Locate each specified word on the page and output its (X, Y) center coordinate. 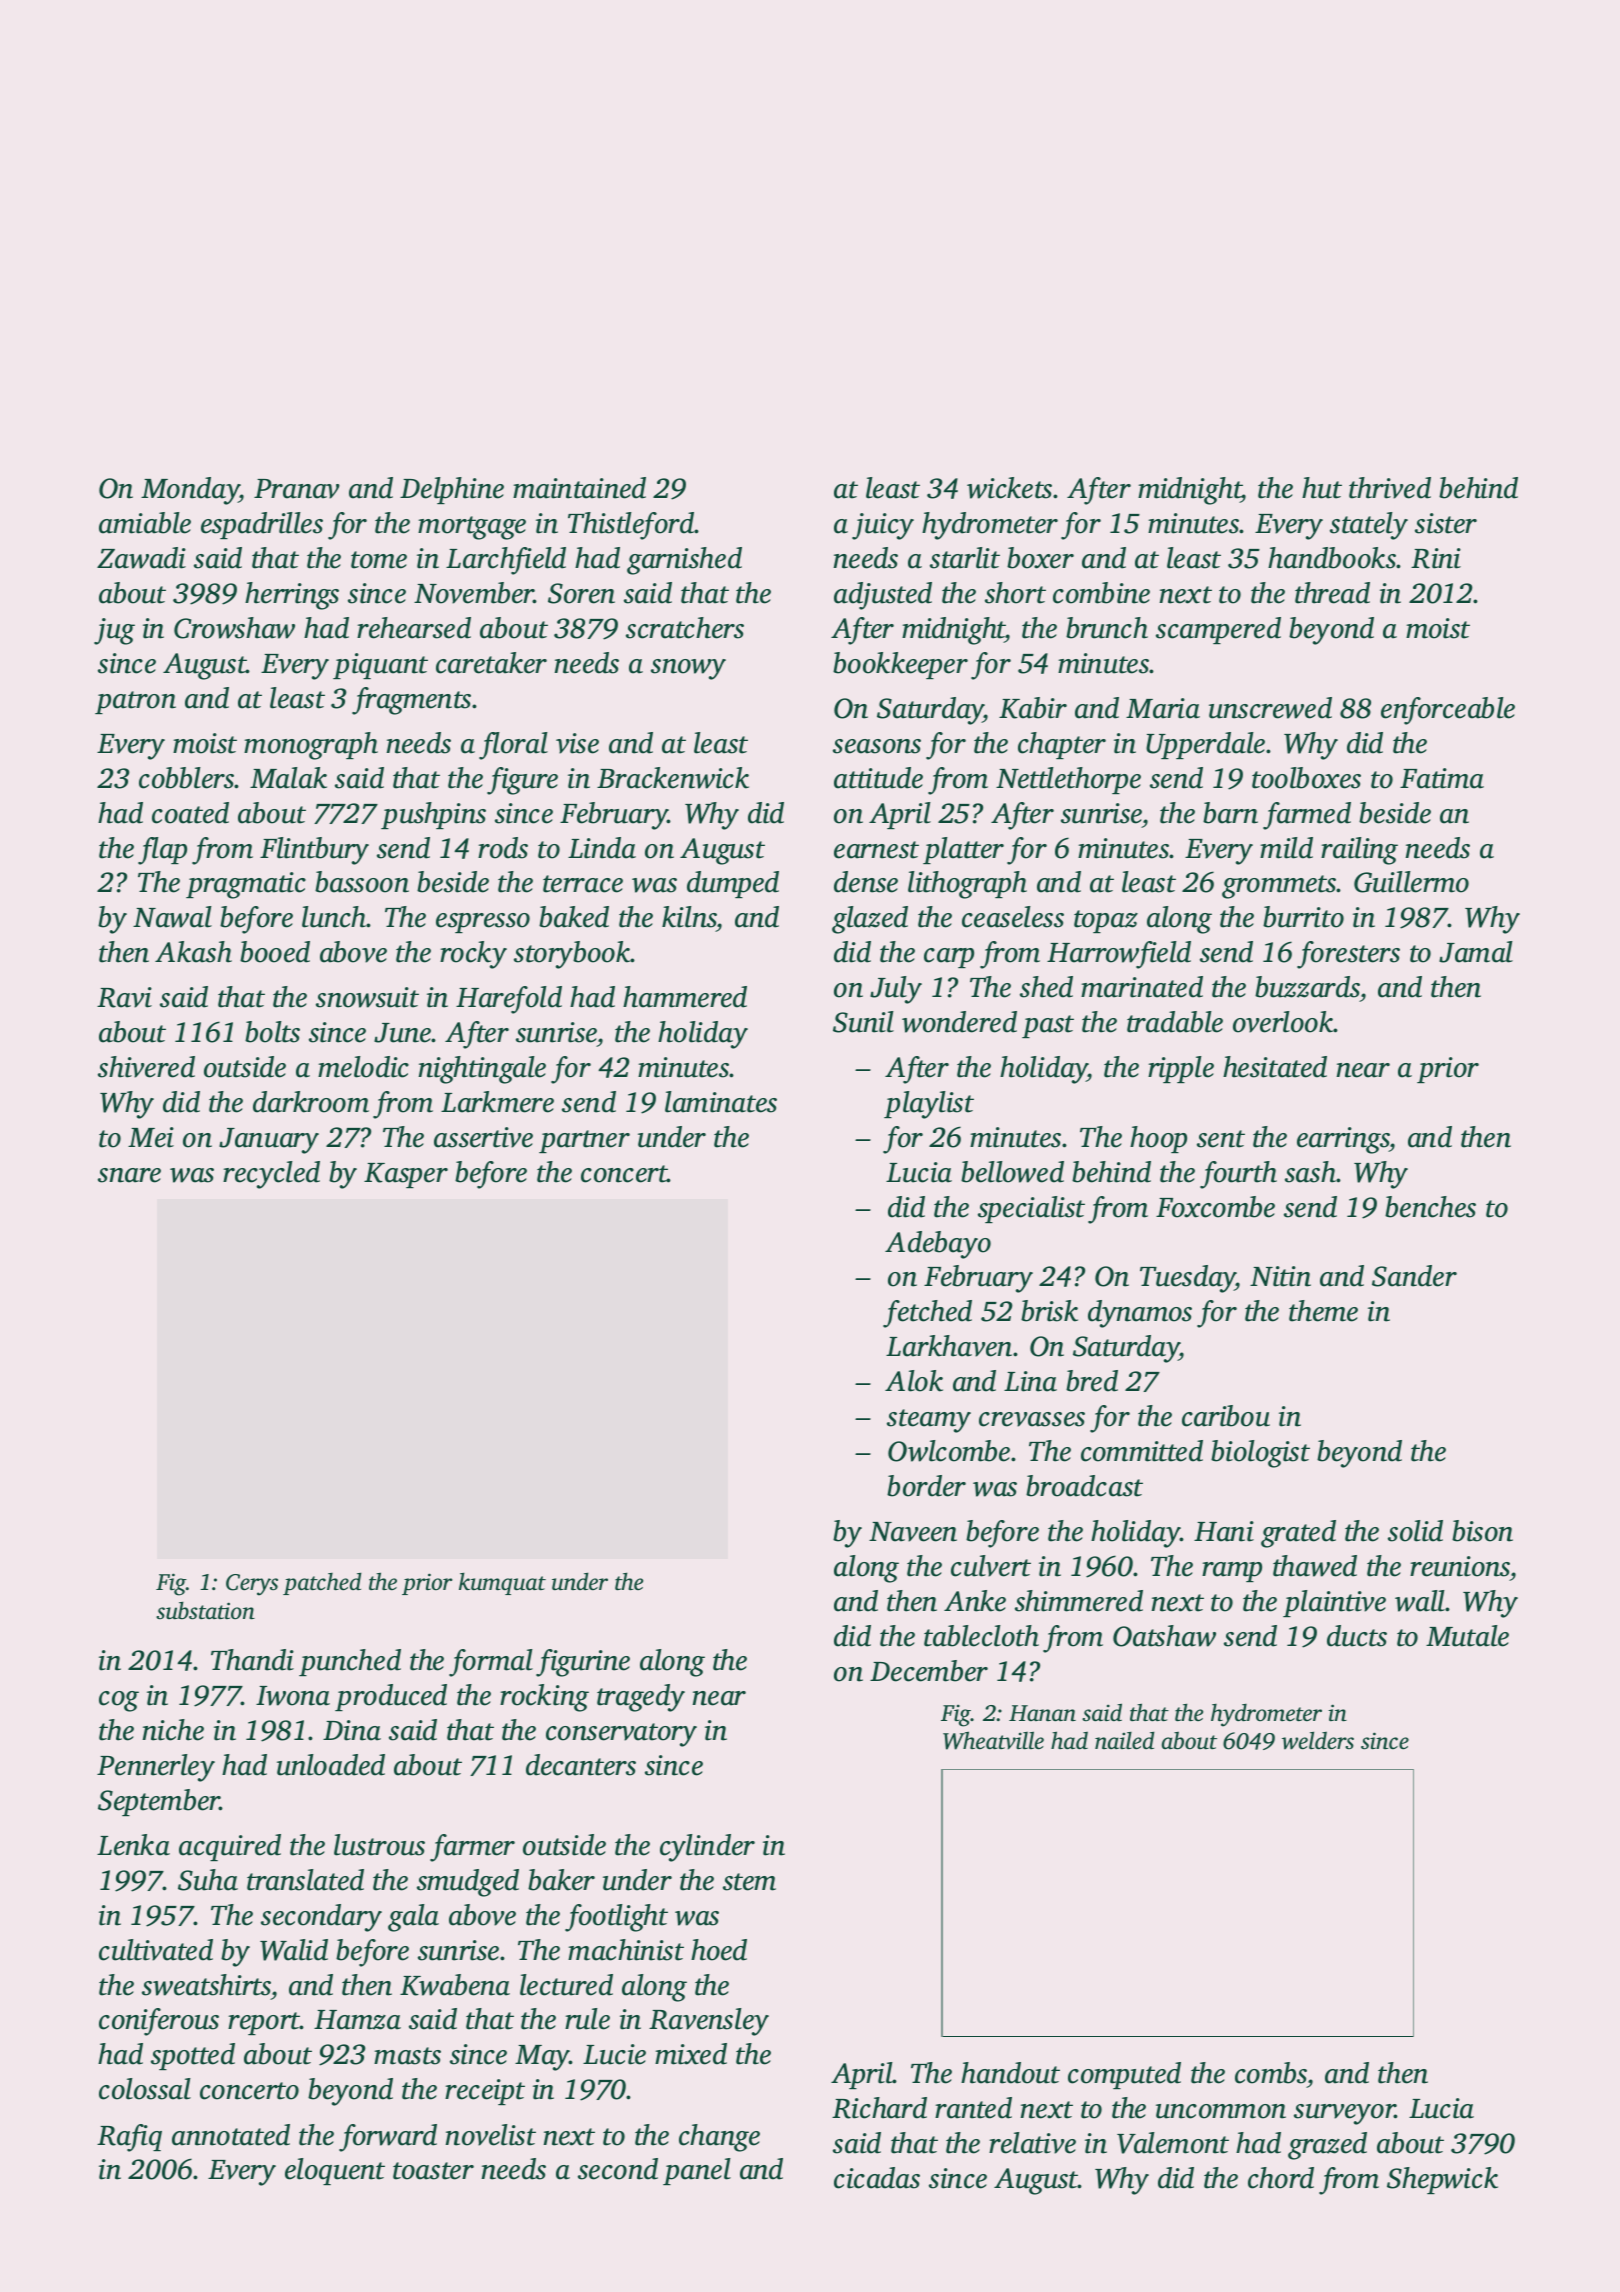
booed (275, 952)
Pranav (297, 489)
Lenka (133, 1845)
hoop (1158, 1139)
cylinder (707, 1848)
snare (129, 1175)
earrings (1343, 1140)
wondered (959, 1022)
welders (1318, 1740)
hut (1322, 488)
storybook (572, 955)
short (1015, 593)
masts (407, 2056)
